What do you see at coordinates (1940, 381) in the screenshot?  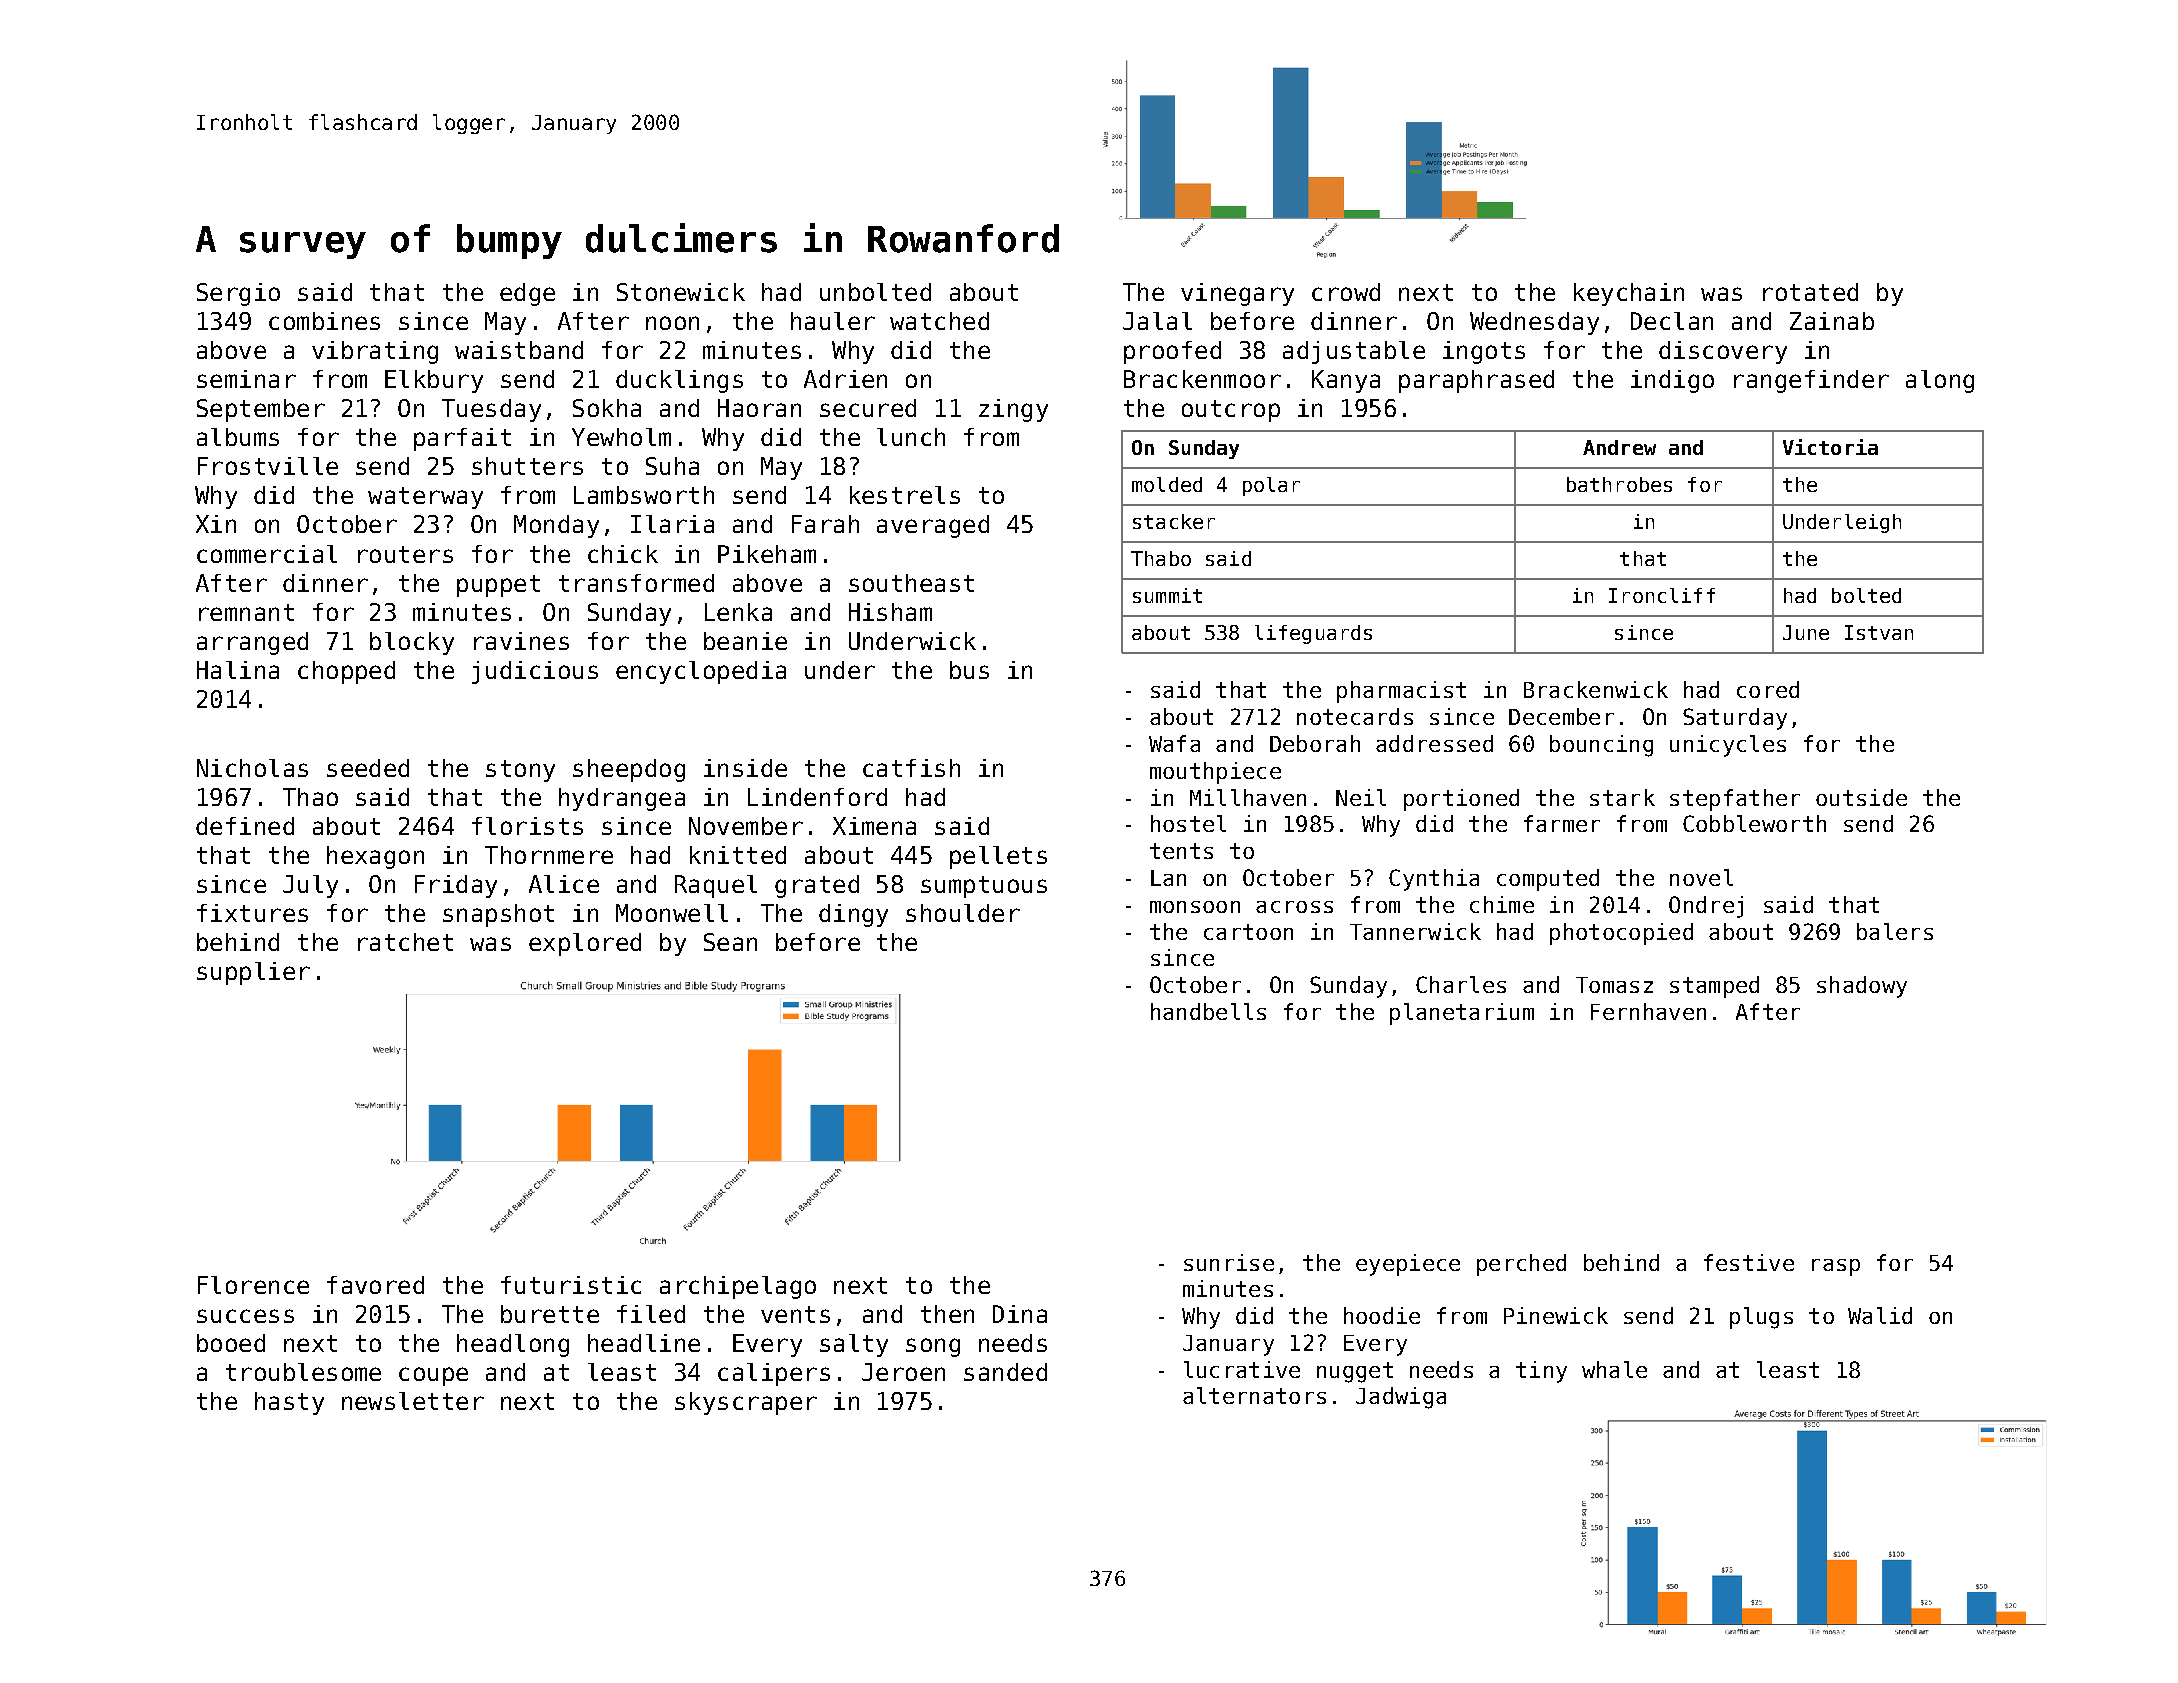 I see `along` at bounding box center [1940, 381].
